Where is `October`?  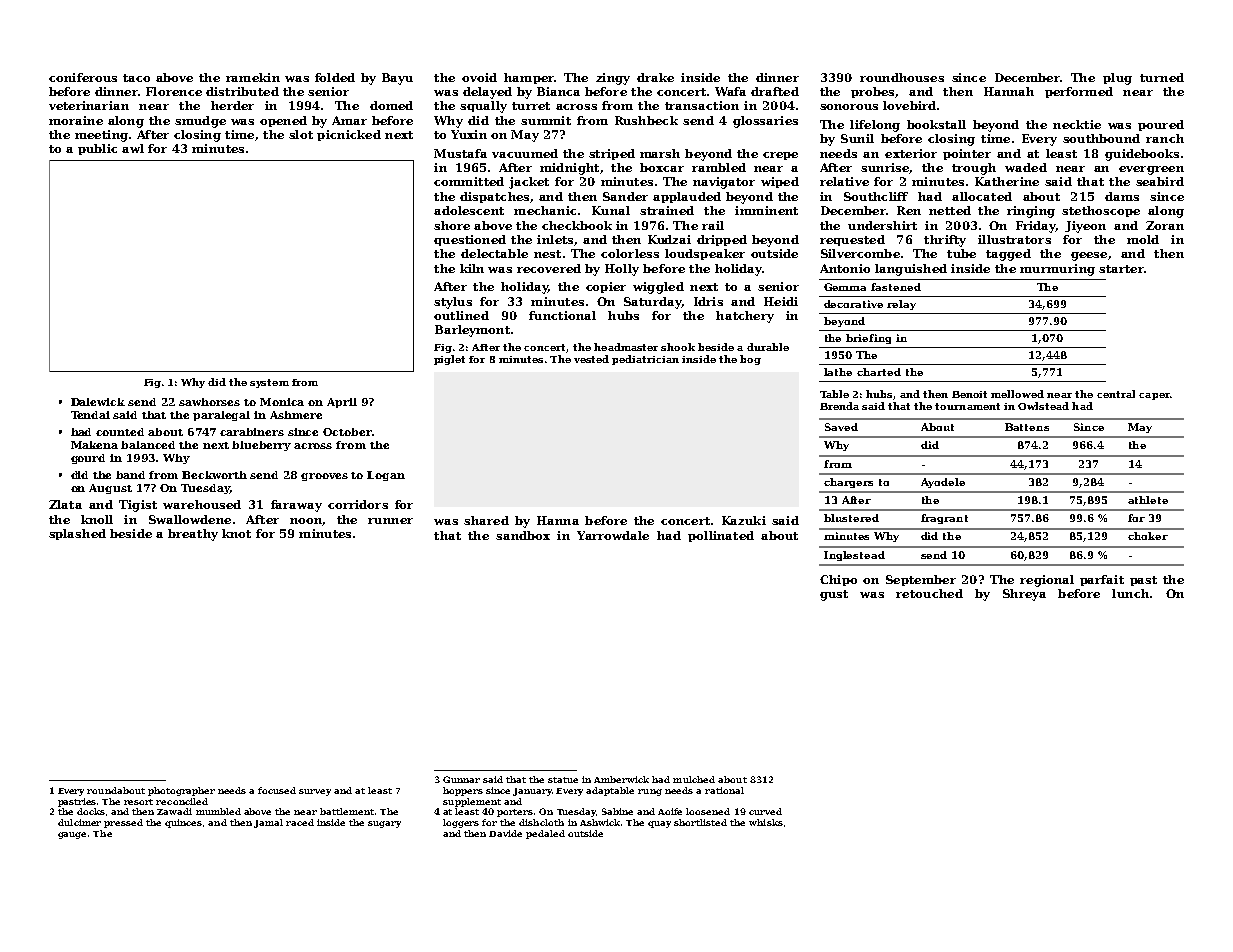 October is located at coordinates (347, 432).
